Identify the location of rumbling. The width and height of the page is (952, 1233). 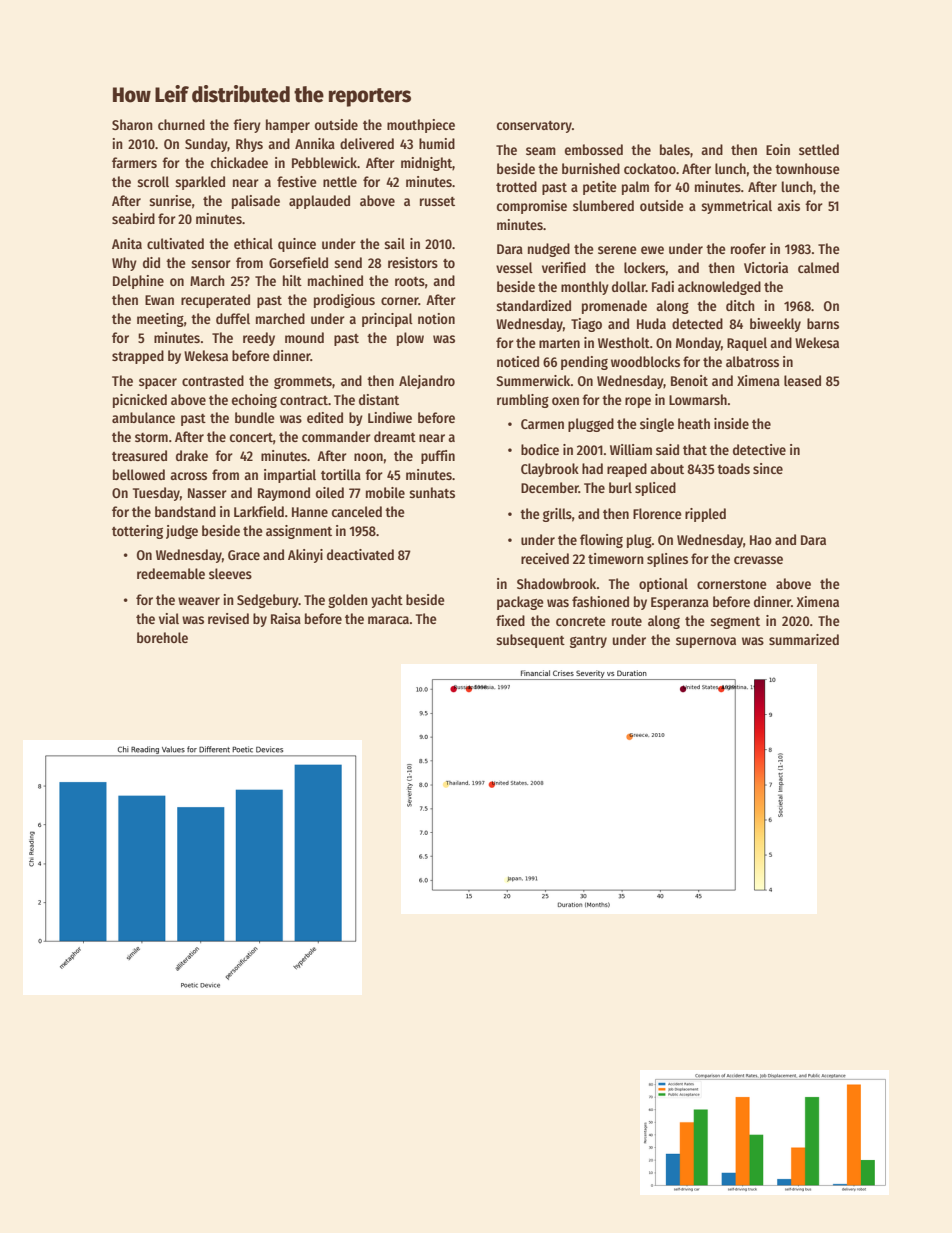
(523, 401).
